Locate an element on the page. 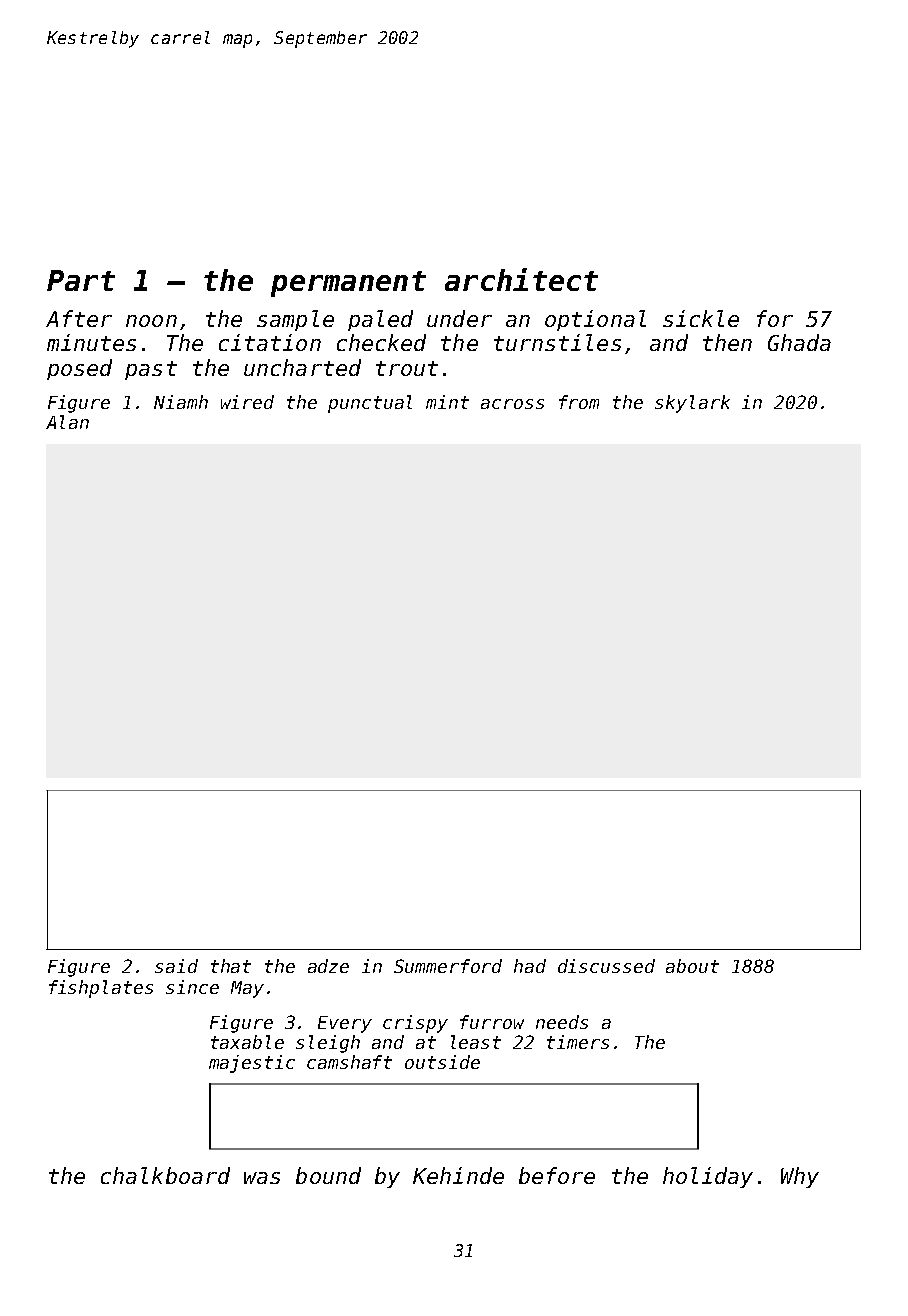 The image size is (908, 1316). about is located at coordinates (692, 966).
